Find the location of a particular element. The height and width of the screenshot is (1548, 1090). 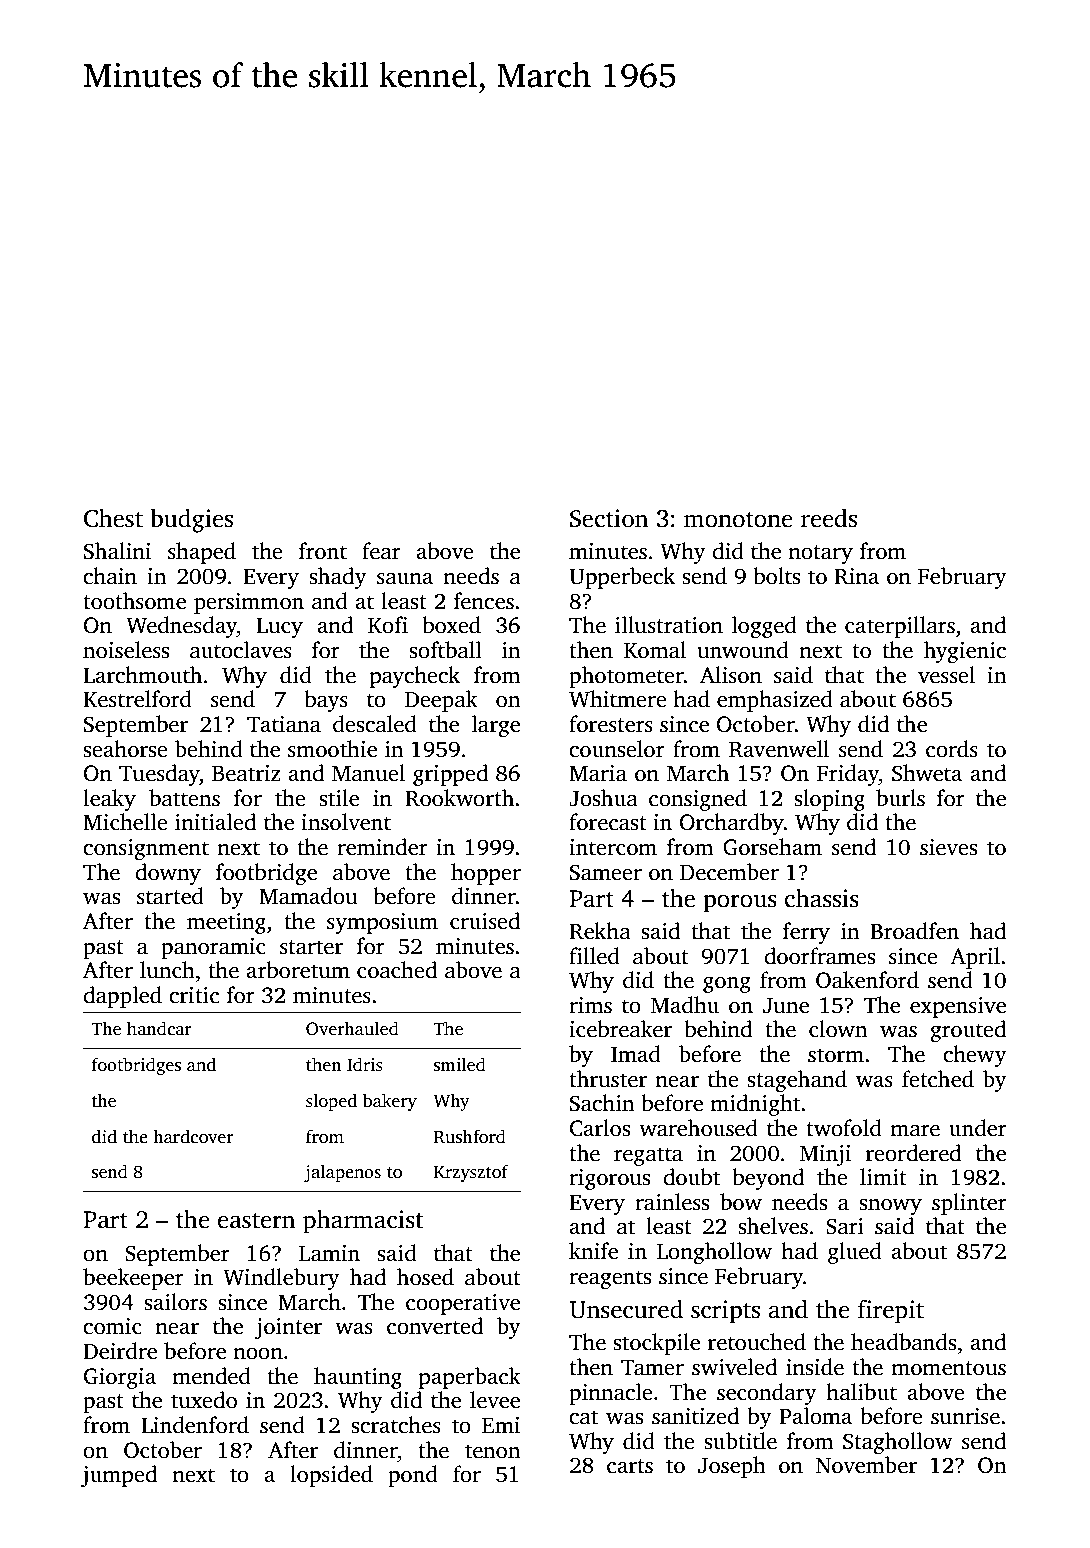

budgies is located at coordinates (191, 520).
